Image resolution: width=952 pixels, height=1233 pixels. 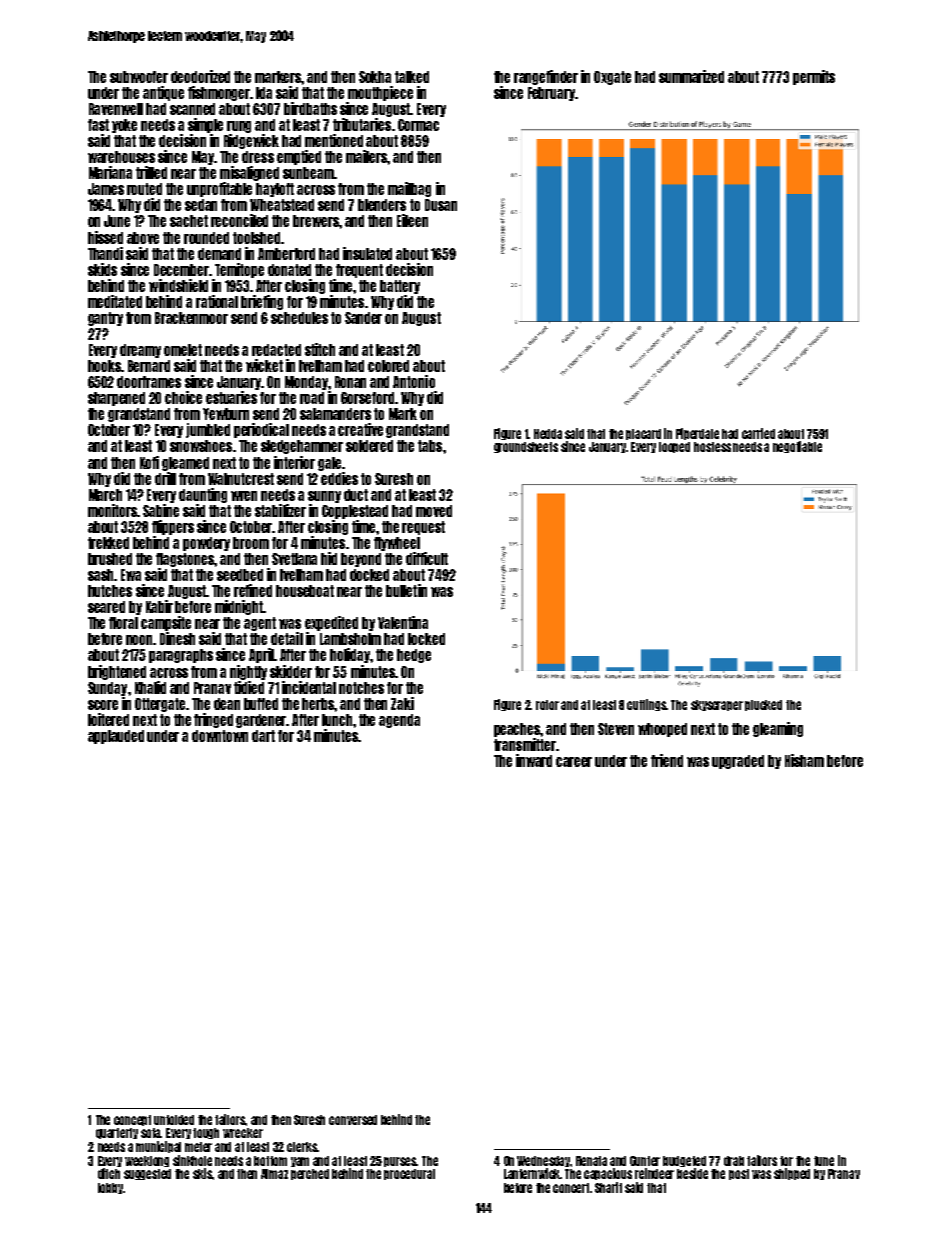 I want to click on rotor, so click(x=547, y=705).
